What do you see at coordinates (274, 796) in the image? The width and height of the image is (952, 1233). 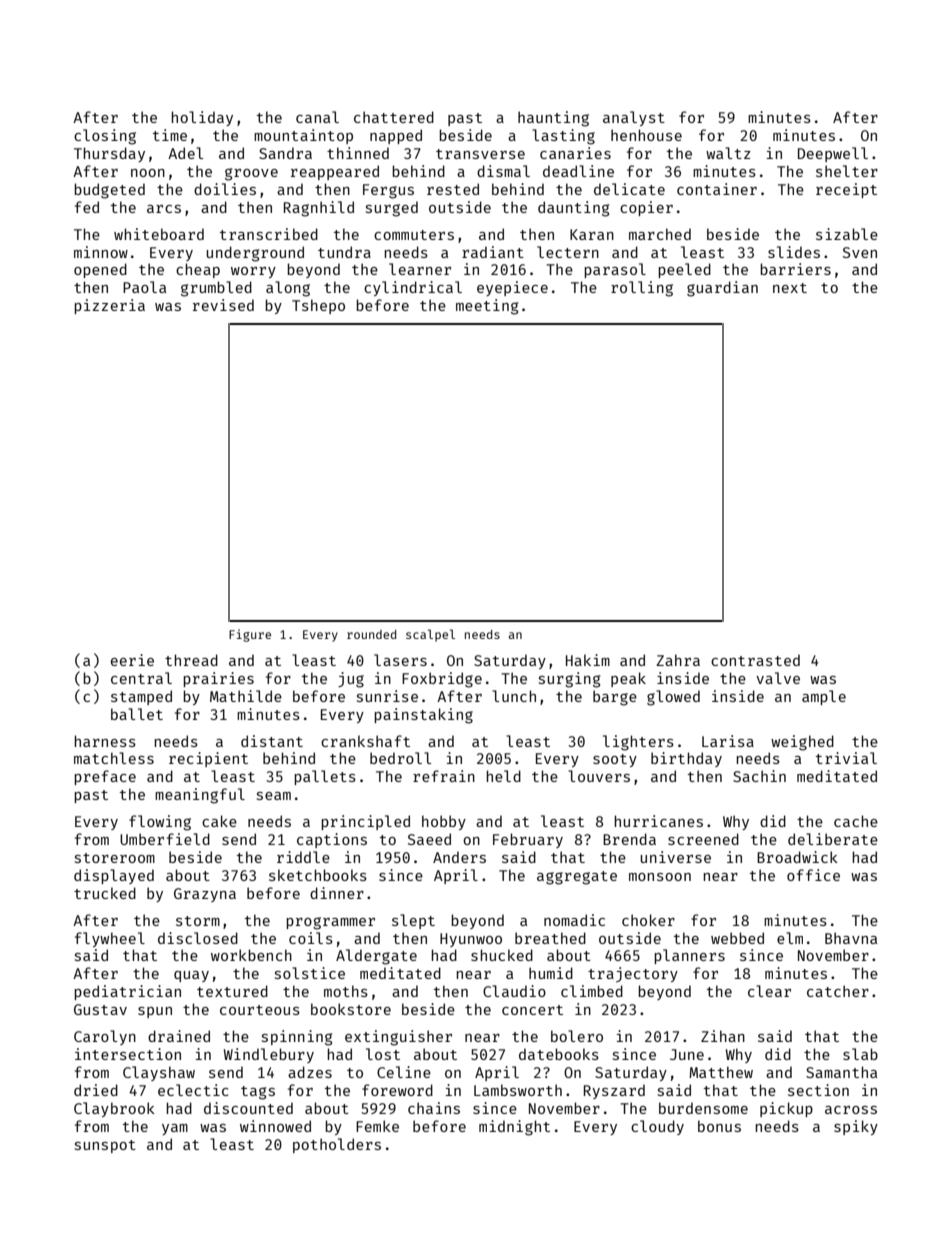 I see `seam` at bounding box center [274, 796].
